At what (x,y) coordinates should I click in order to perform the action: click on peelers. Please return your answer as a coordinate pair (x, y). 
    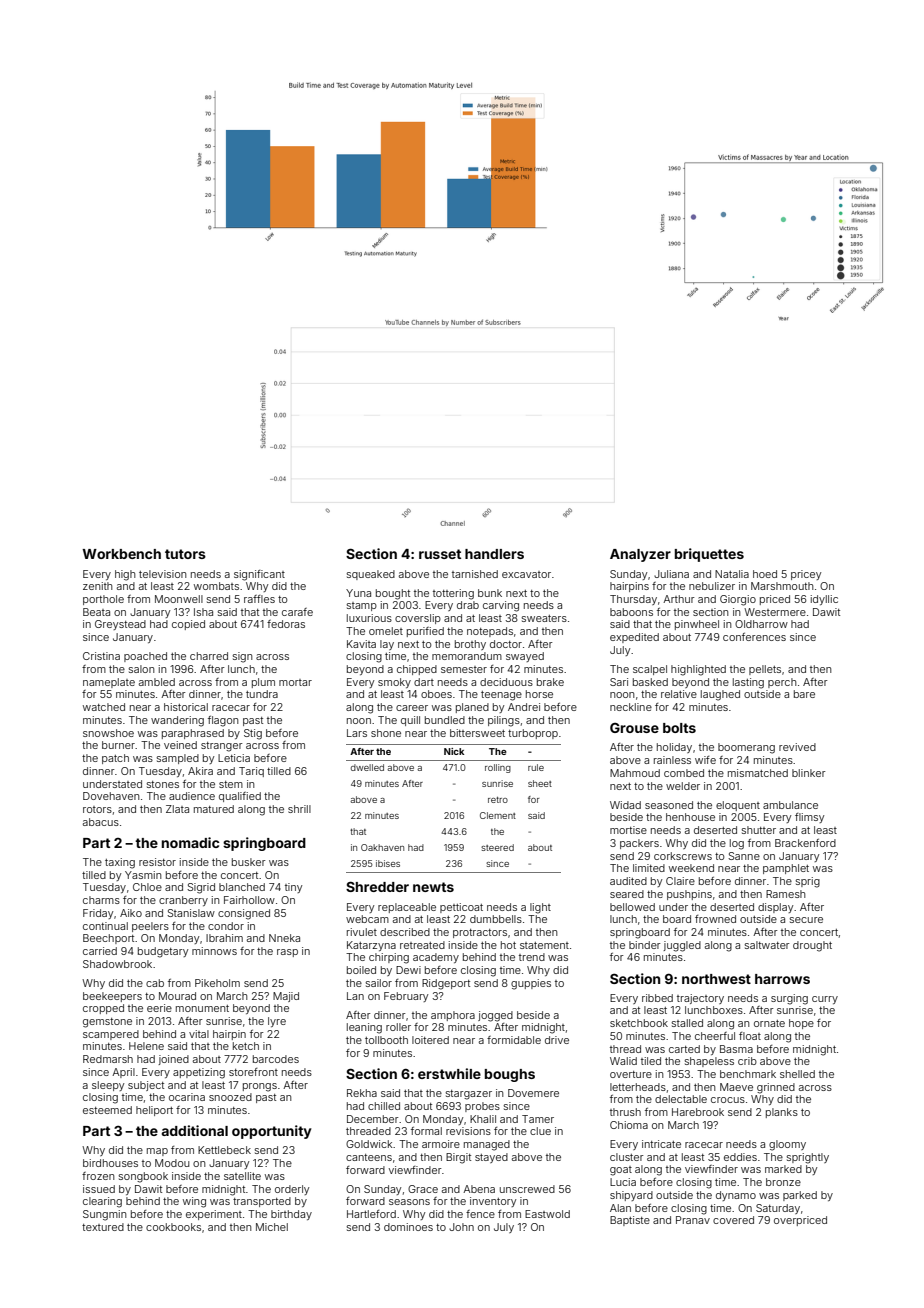
    Looking at the image, I should click on (150, 927).
